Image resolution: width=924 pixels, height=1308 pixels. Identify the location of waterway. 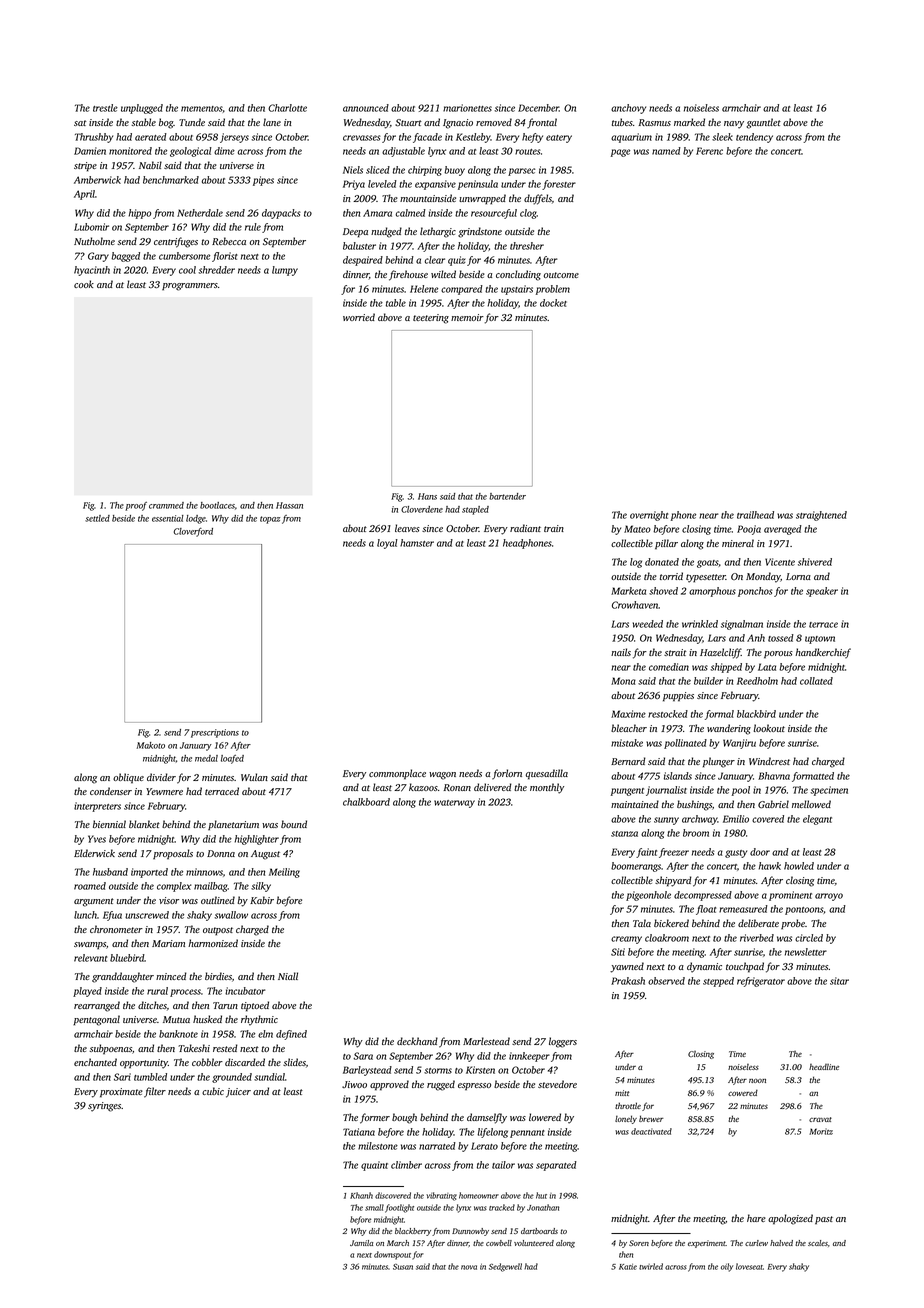
(454, 804).
